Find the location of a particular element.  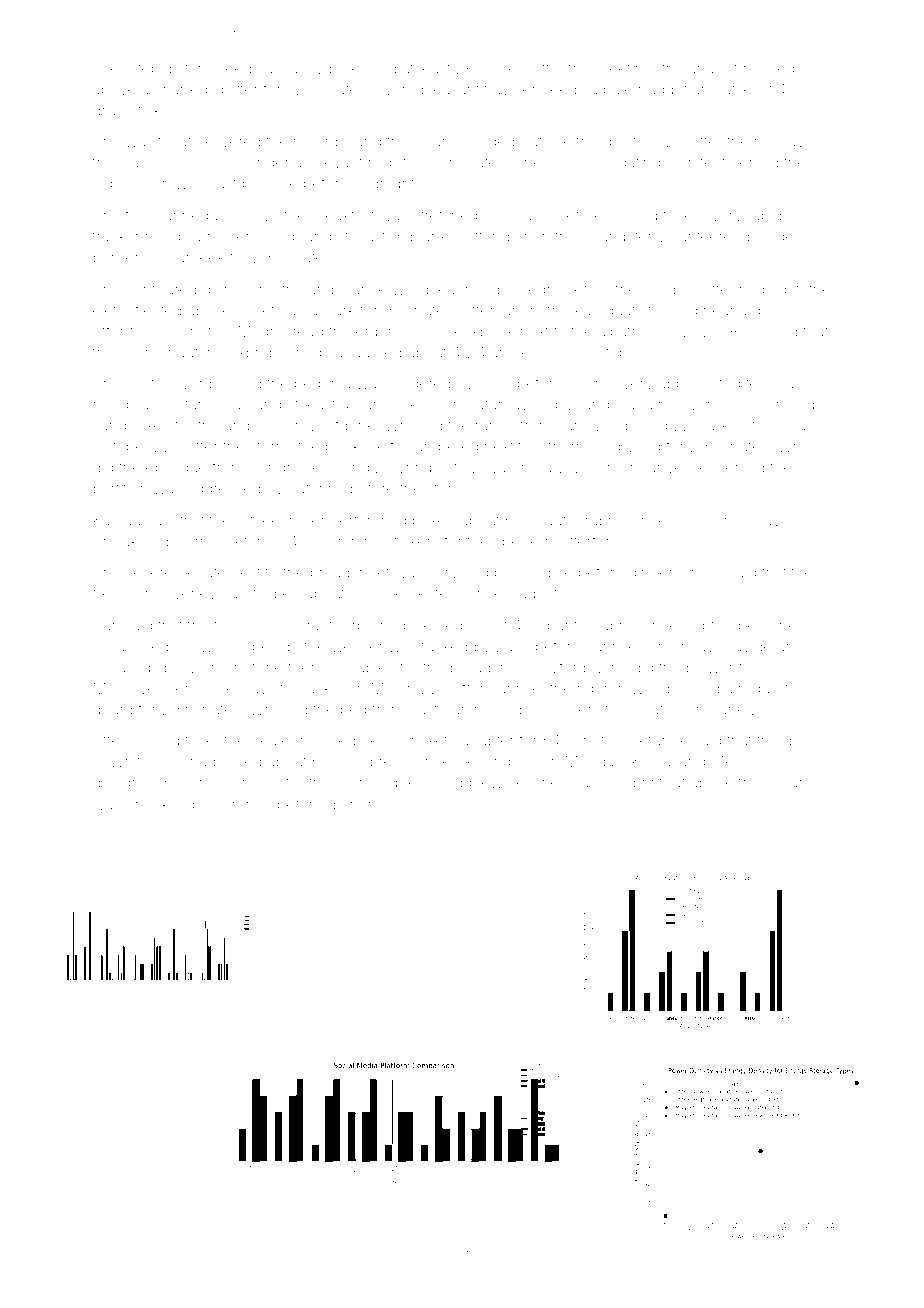

checked is located at coordinates (156, 804).
